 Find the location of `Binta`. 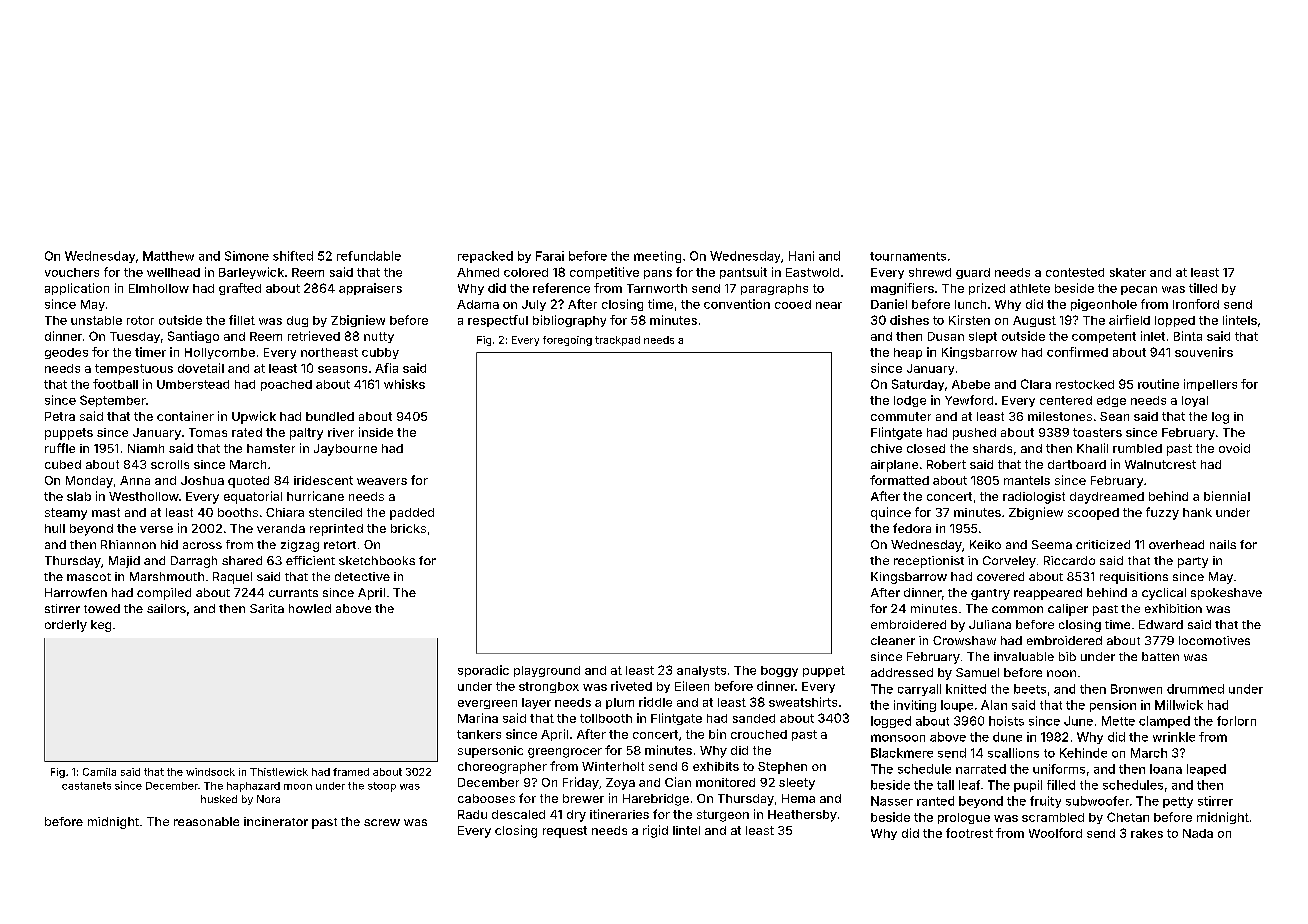

Binta is located at coordinates (1188, 336).
